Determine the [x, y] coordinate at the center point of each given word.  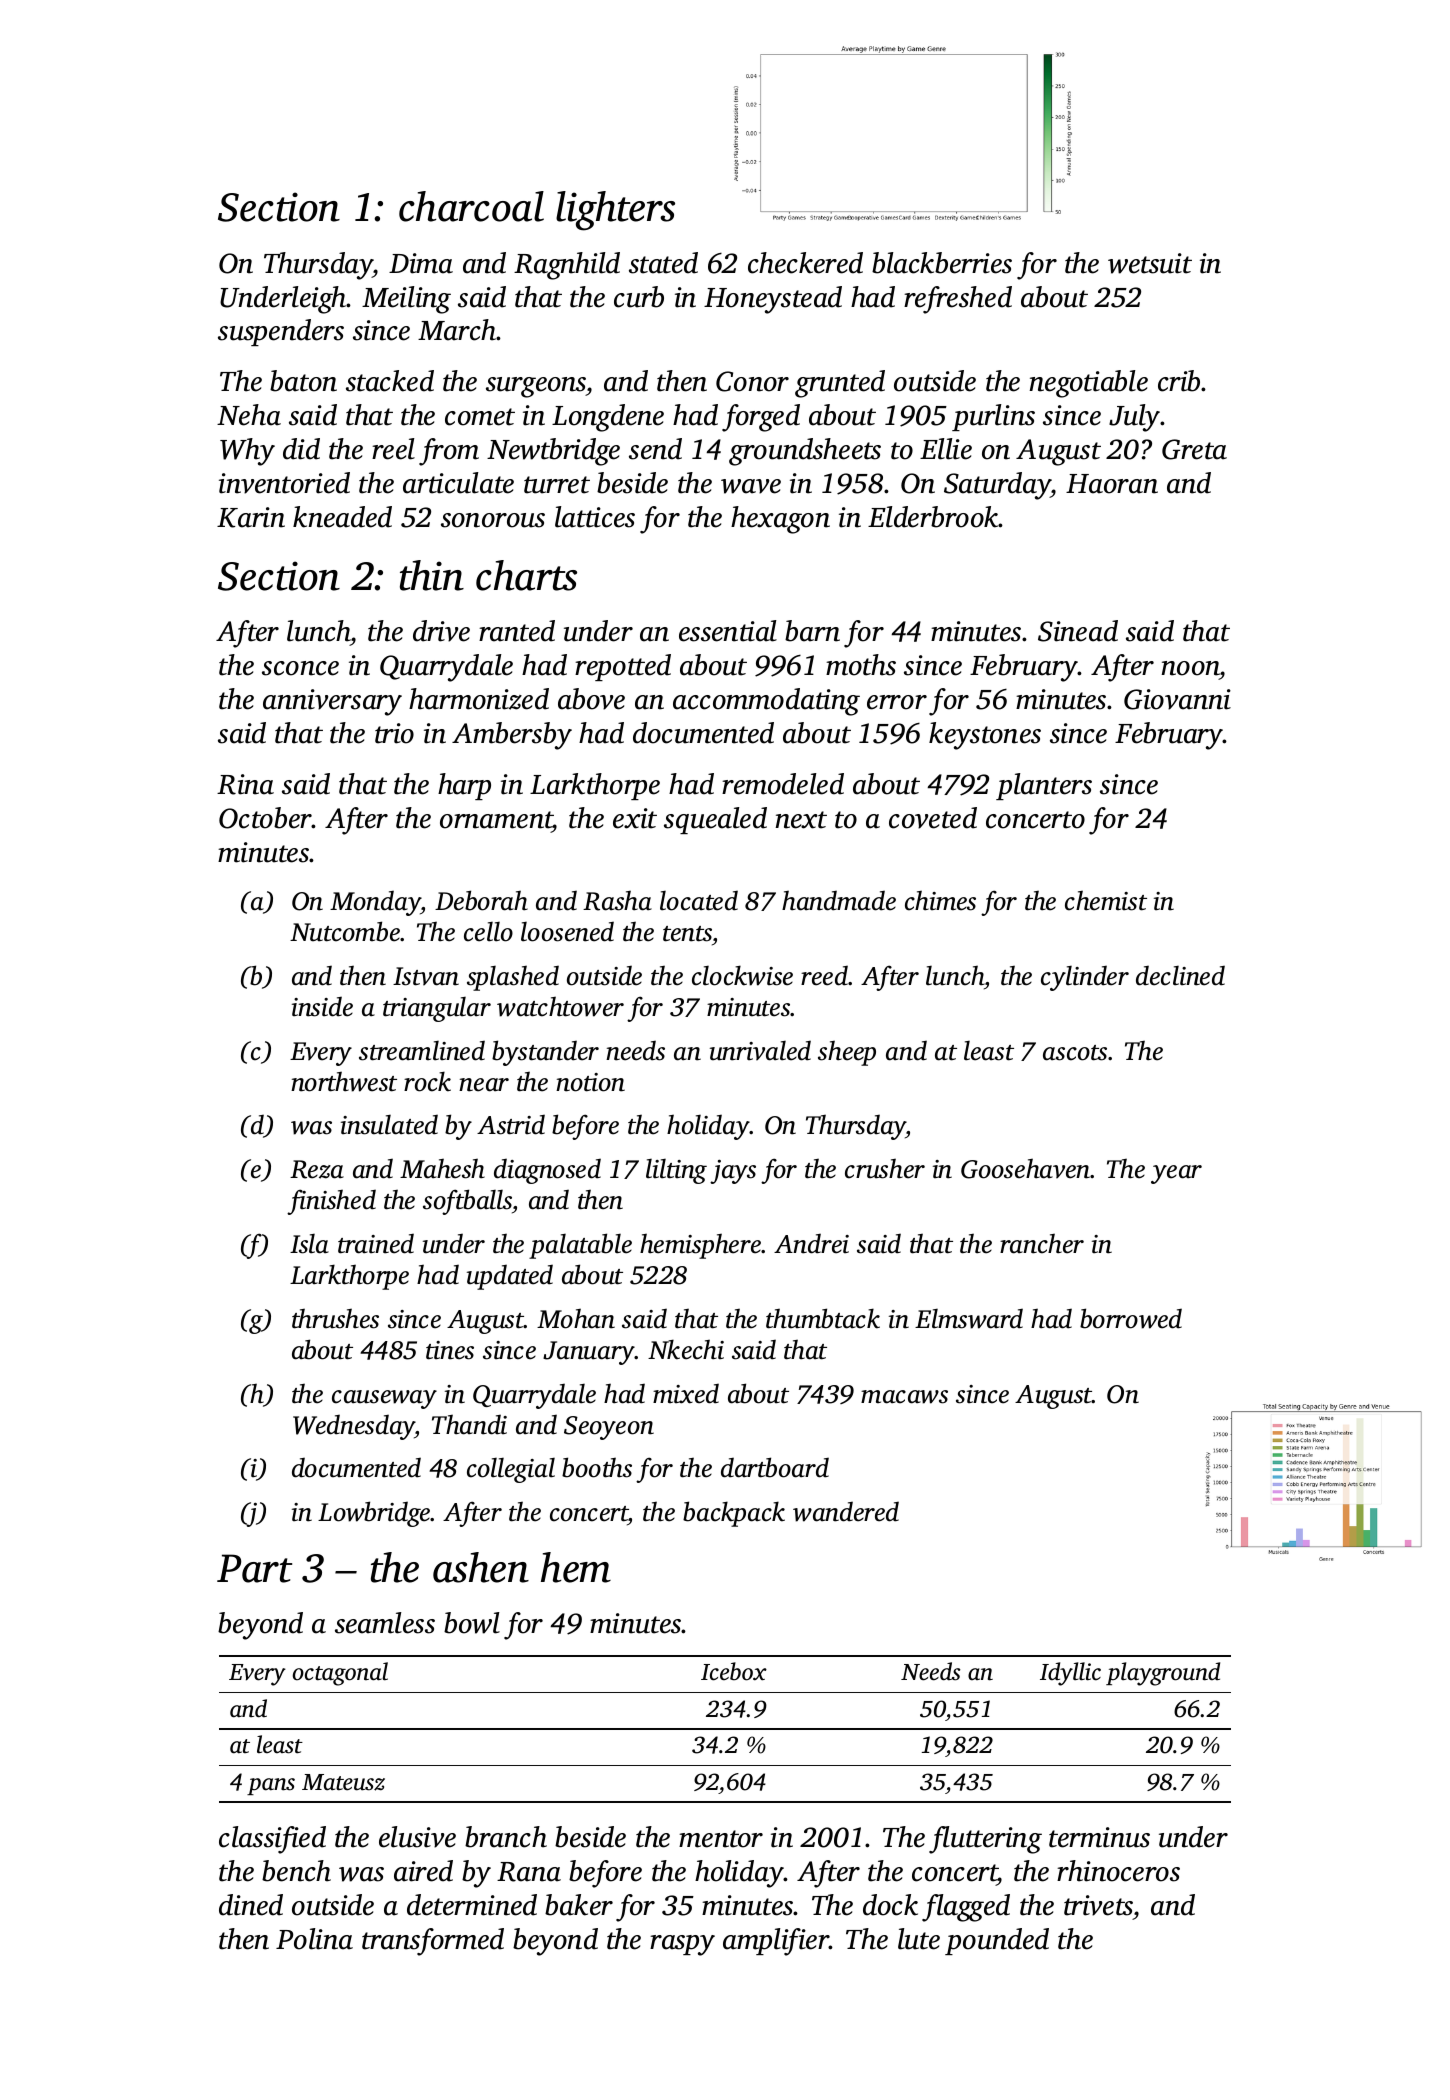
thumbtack [823, 1318]
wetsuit [1150, 263]
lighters [615, 211]
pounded [997, 1941]
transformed [433, 1942]
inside [322, 1007]
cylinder [1085, 978]
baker [579, 1905]
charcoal [471, 206]
